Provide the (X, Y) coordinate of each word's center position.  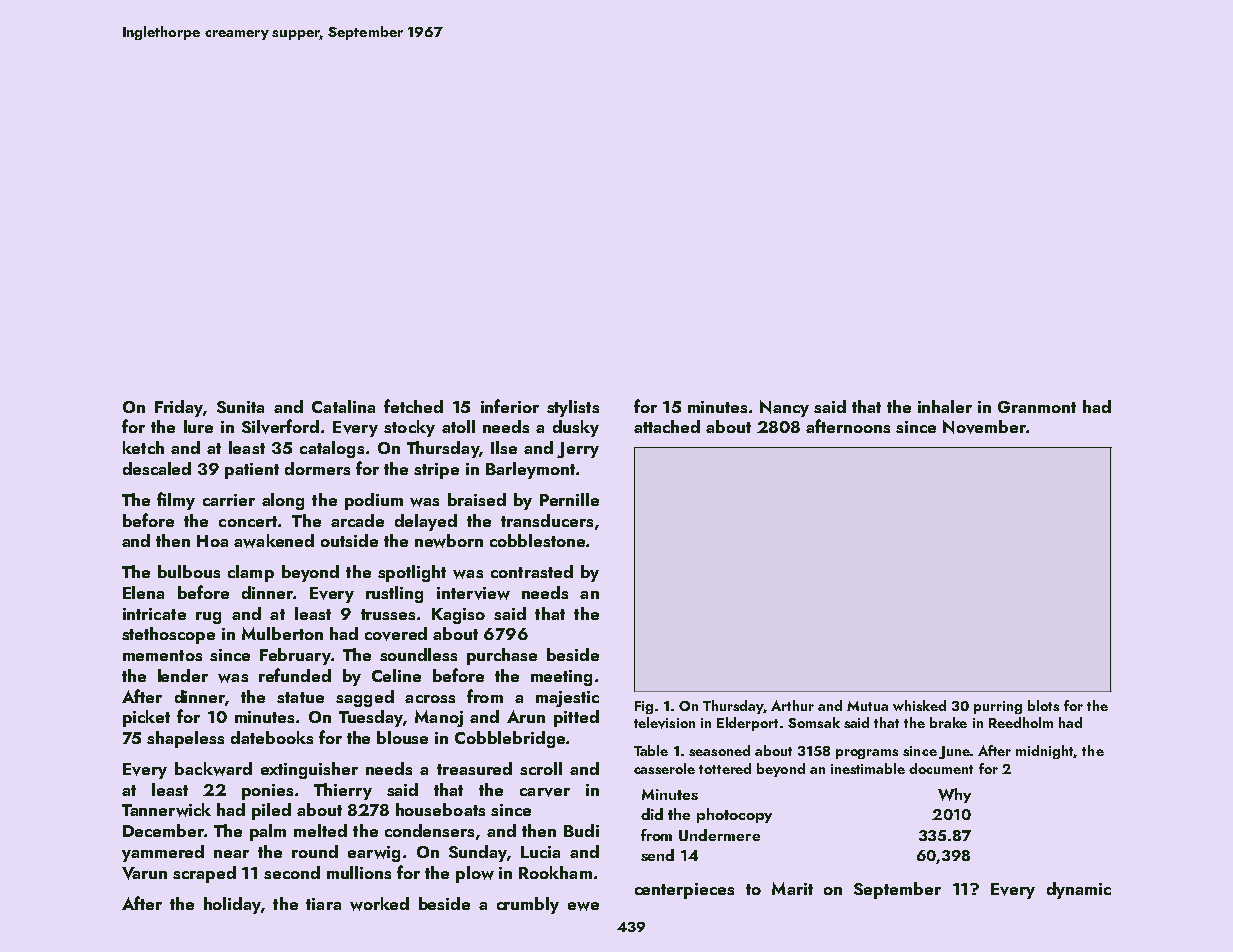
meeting (561, 678)
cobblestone (537, 540)
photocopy (734, 815)
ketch (143, 447)
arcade (357, 520)
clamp (251, 573)
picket (146, 718)
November (984, 427)
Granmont (1037, 407)
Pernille (569, 499)
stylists (573, 408)
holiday (232, 905)
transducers (547, 520)
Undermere (719, 835)
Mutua (867, 706)
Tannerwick (166, 810)
